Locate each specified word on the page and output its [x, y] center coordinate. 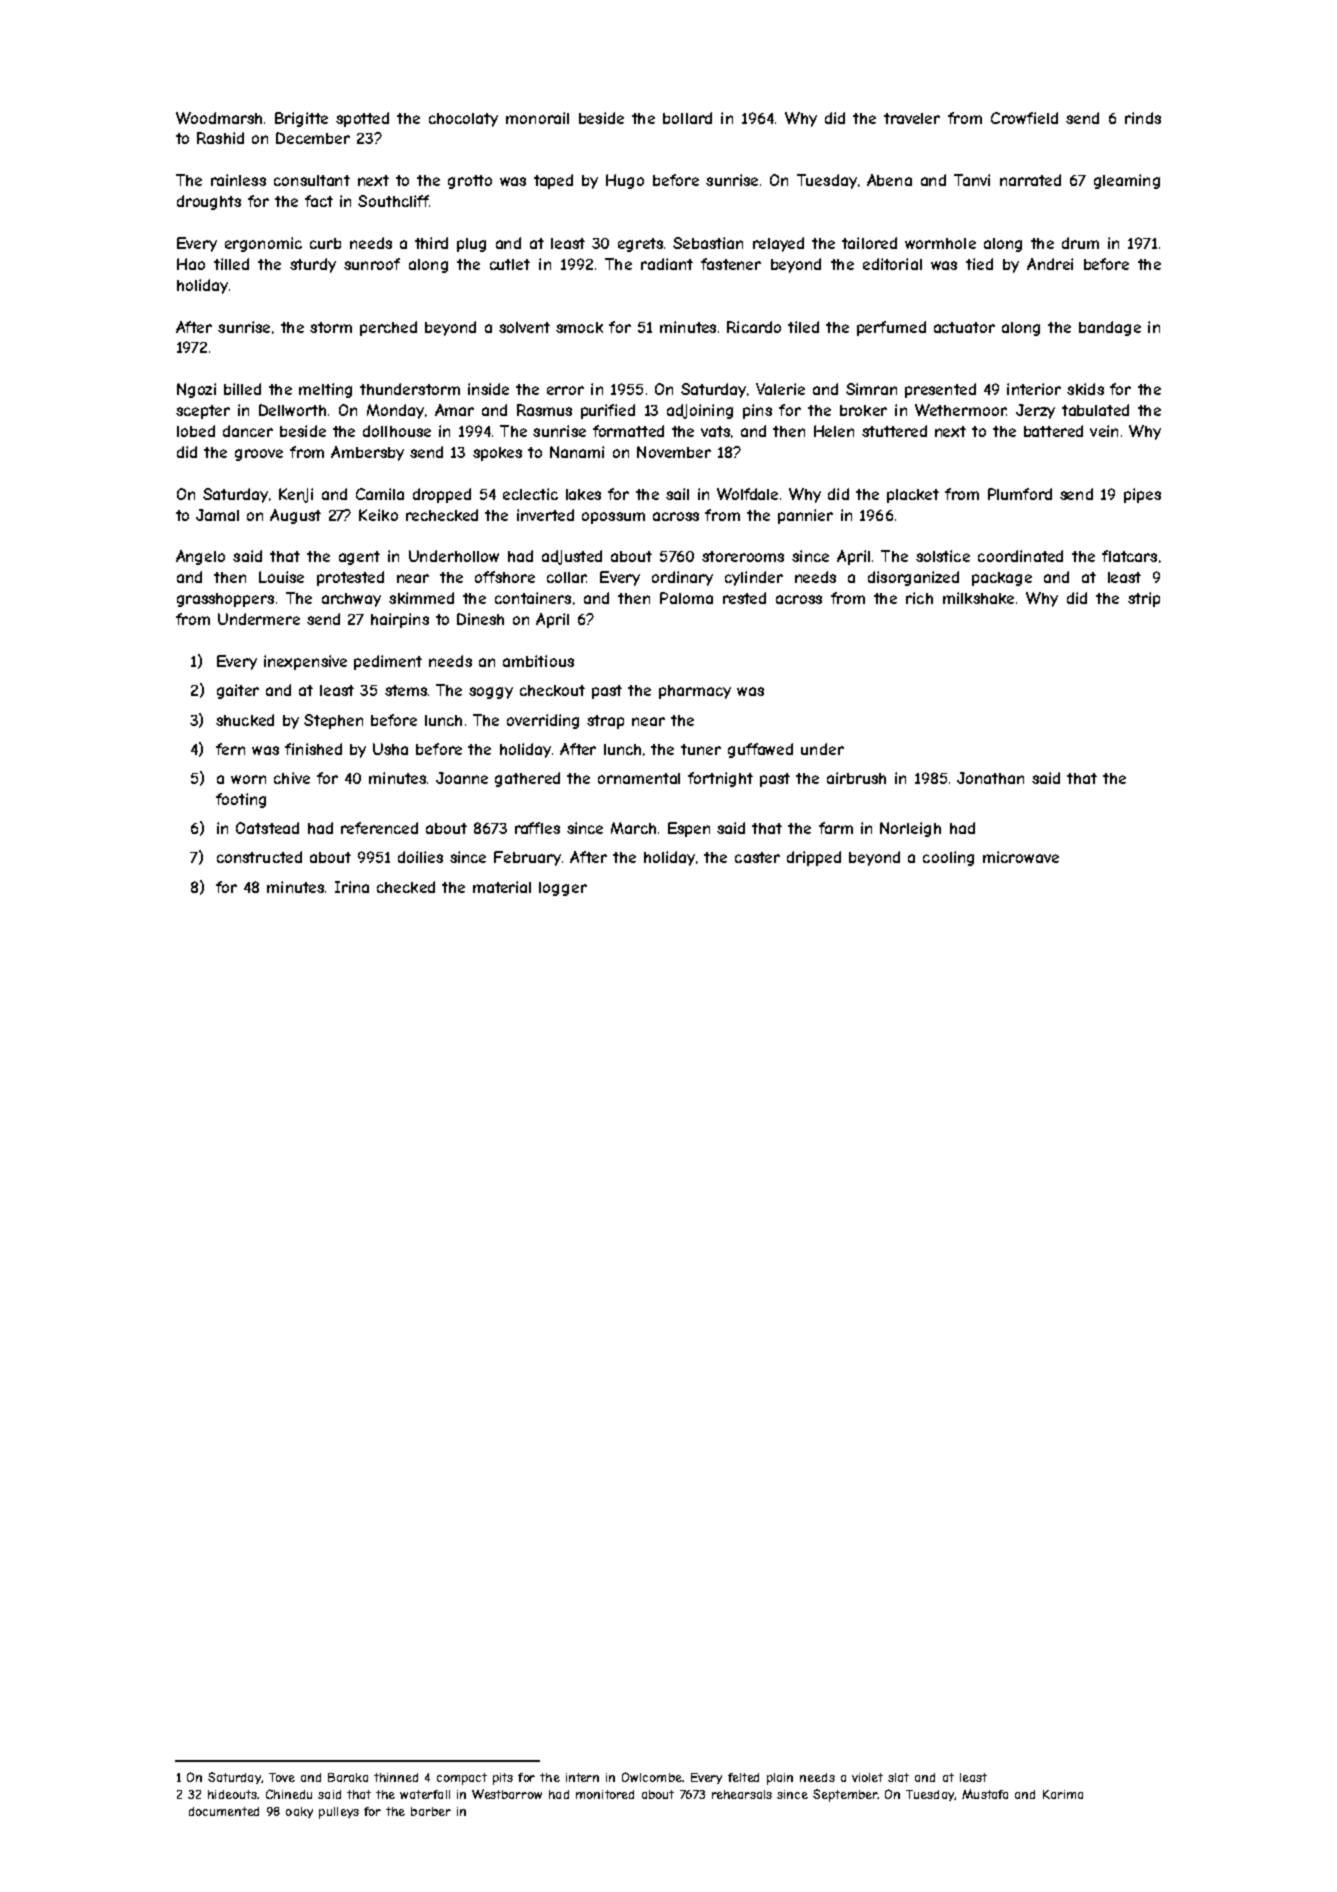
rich [919, 598]
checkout [552, 690]
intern [582, 1777]
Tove [282, 1777]
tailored [869, 243]
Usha [390, 749]
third [431, 243]
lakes [583, 494]
